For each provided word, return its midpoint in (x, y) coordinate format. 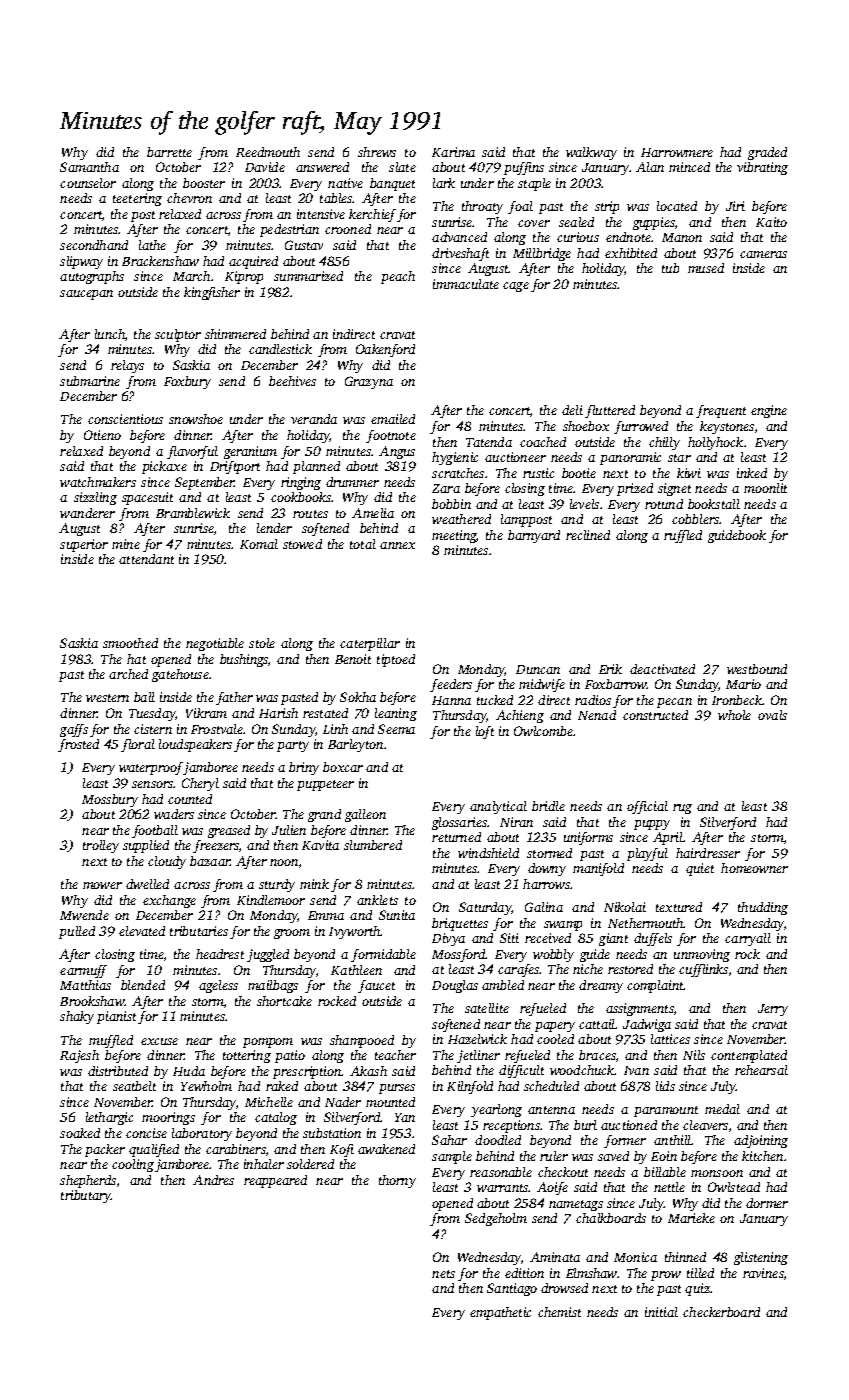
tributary (86, 1196)
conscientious (125, 419)
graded (767, 153)
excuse (159, 1041)
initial (661, 1312)
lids (665, 1086)
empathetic (500, 1313)
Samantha (89, 167)
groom (292, 934)
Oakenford (385, 350)
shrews (377, 152)
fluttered (610, 411)
